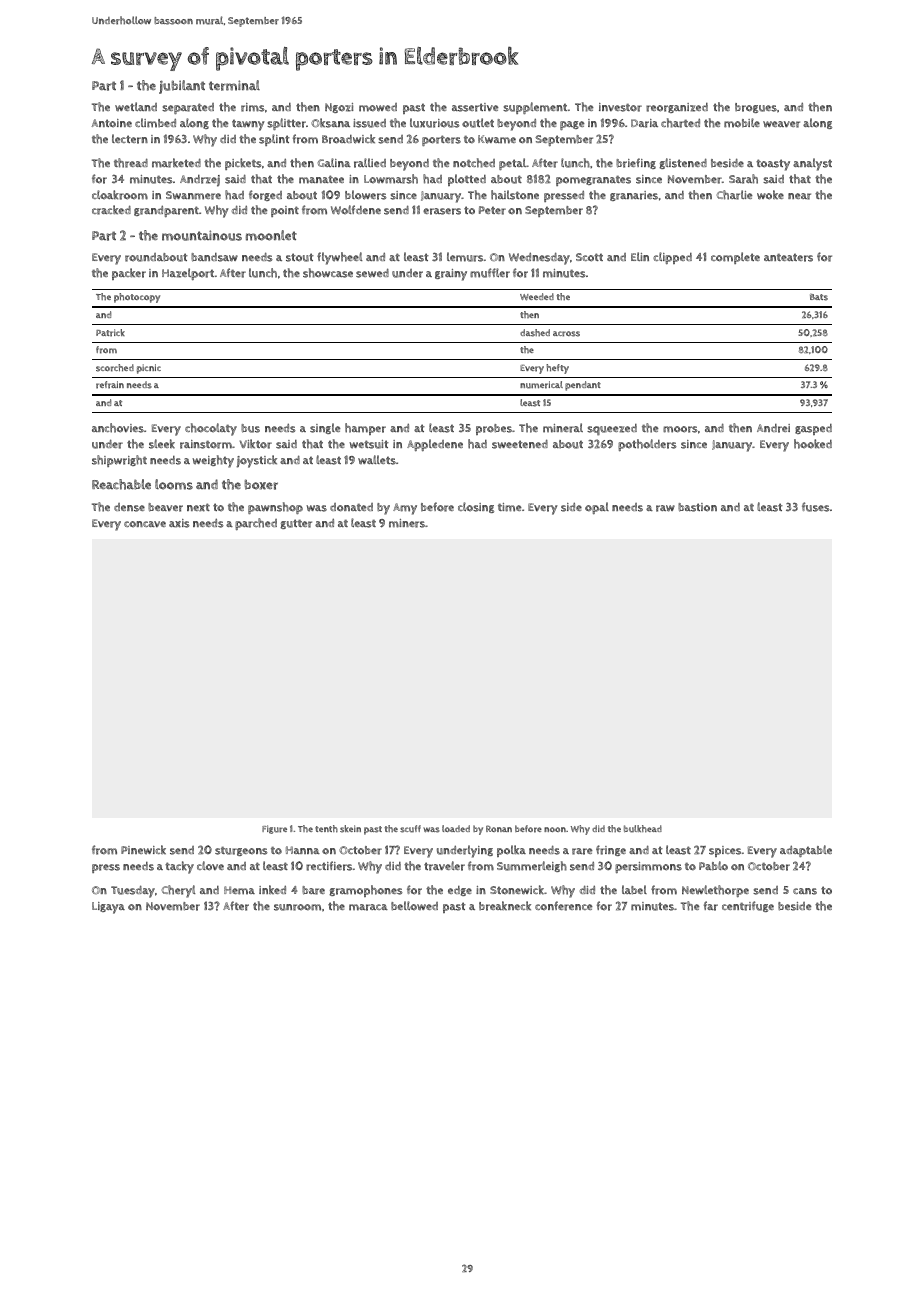 The image size is (924, 1308). Describe the element at coordinates (143, 850) in the image. I see `Pinewick` at that location.
